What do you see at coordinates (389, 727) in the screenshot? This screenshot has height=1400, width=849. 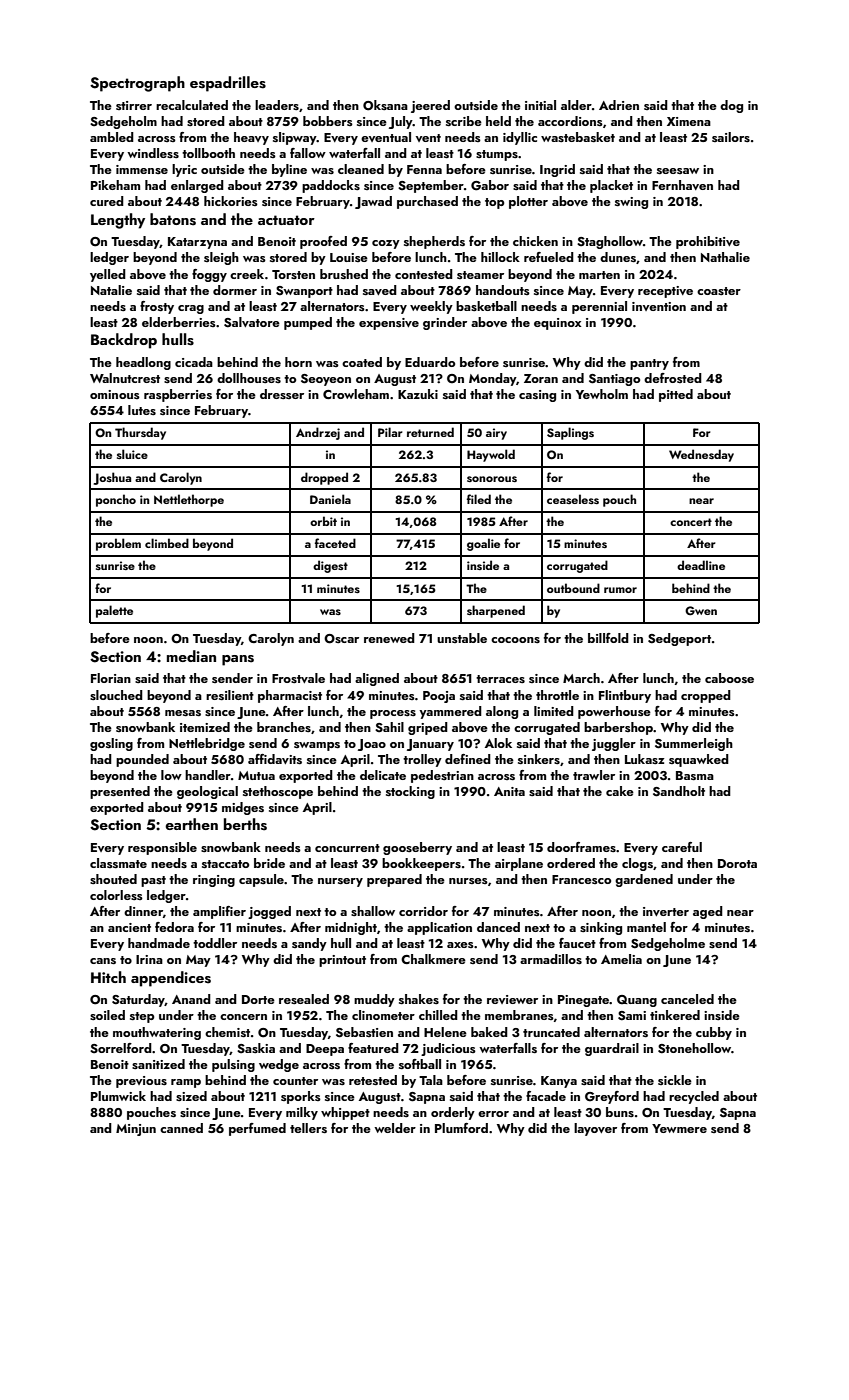 I see `Sahil` at bounding box center [389, 727].
